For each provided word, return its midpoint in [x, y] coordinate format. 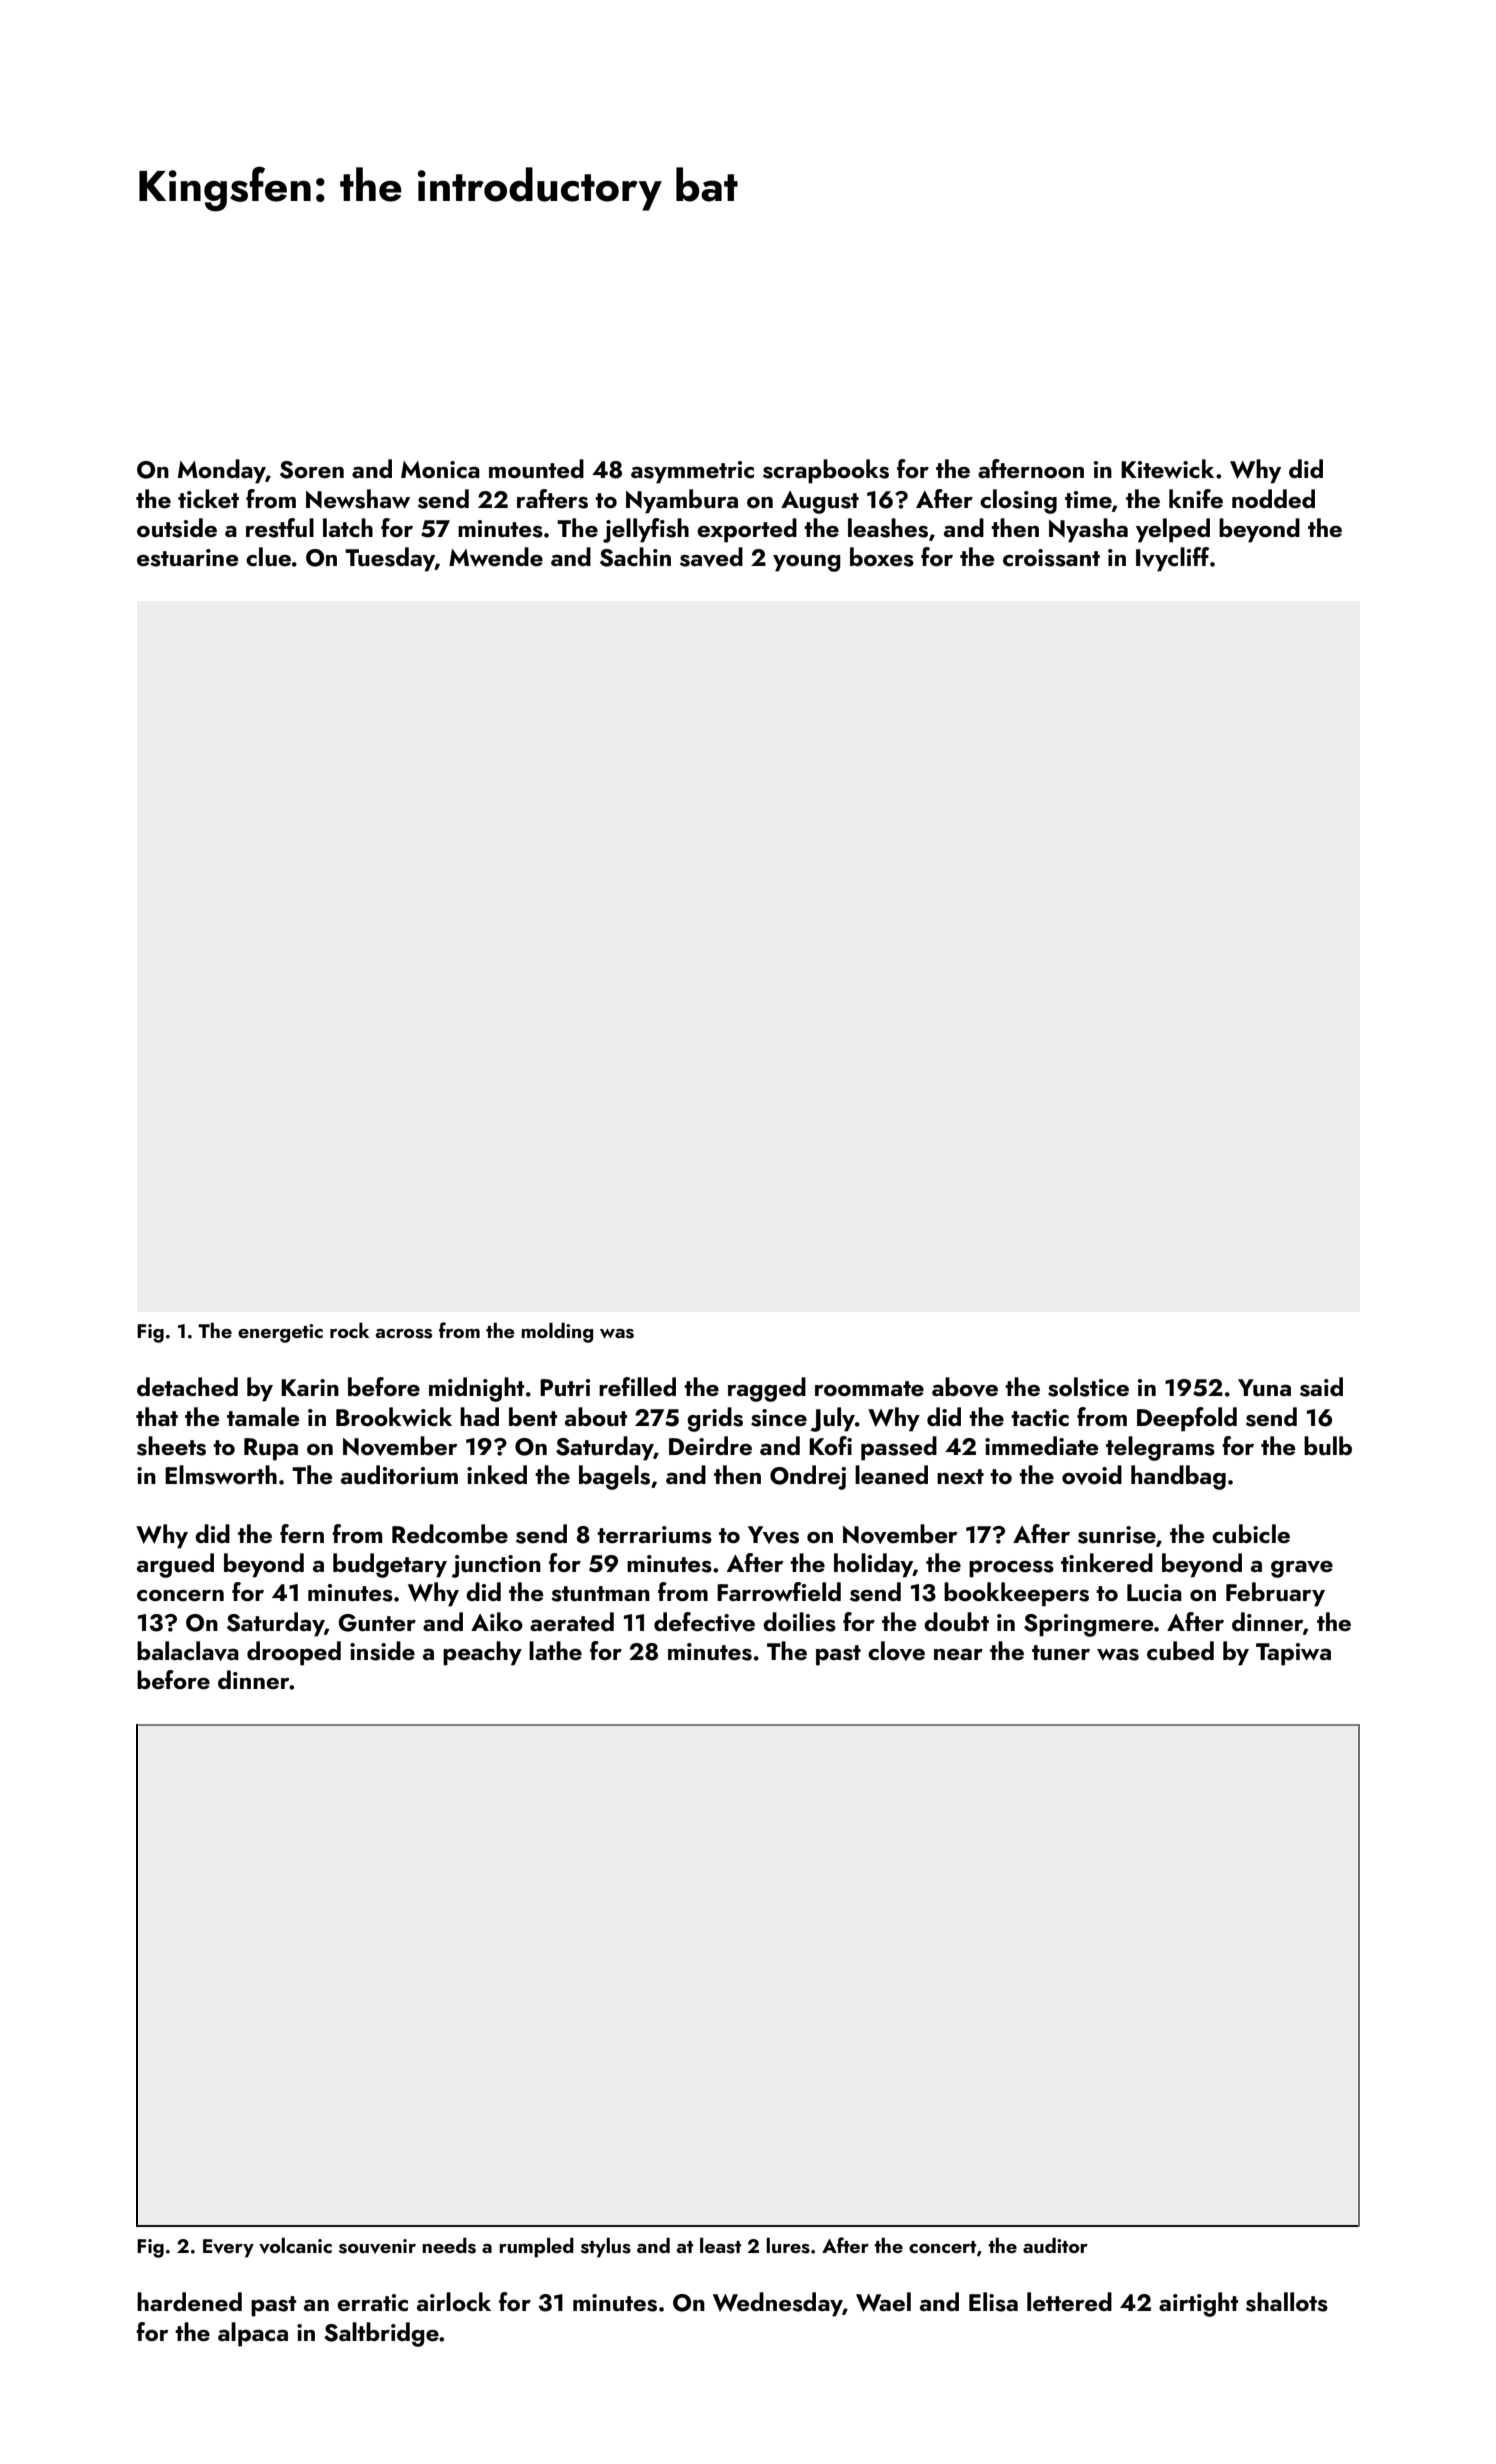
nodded [1273, 498]
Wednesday [778, 2304]
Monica [440, 469]
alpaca [253, 2334]
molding [557, 1332]
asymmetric [692, 472]
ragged [767, 1389]
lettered [1069, 2301]
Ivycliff [1172, 559]
